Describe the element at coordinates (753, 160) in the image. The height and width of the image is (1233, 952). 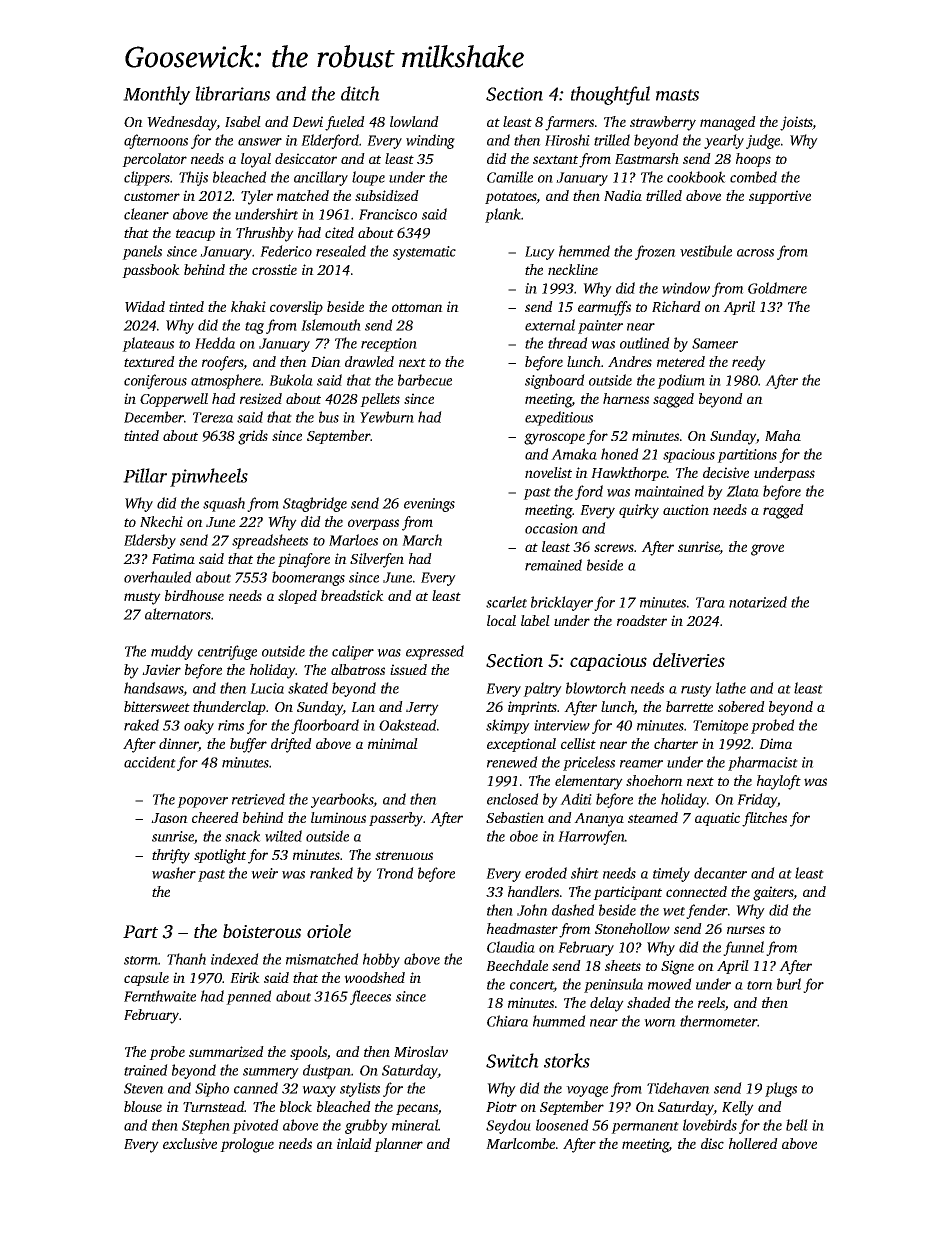
I see `hoops` at that location.
